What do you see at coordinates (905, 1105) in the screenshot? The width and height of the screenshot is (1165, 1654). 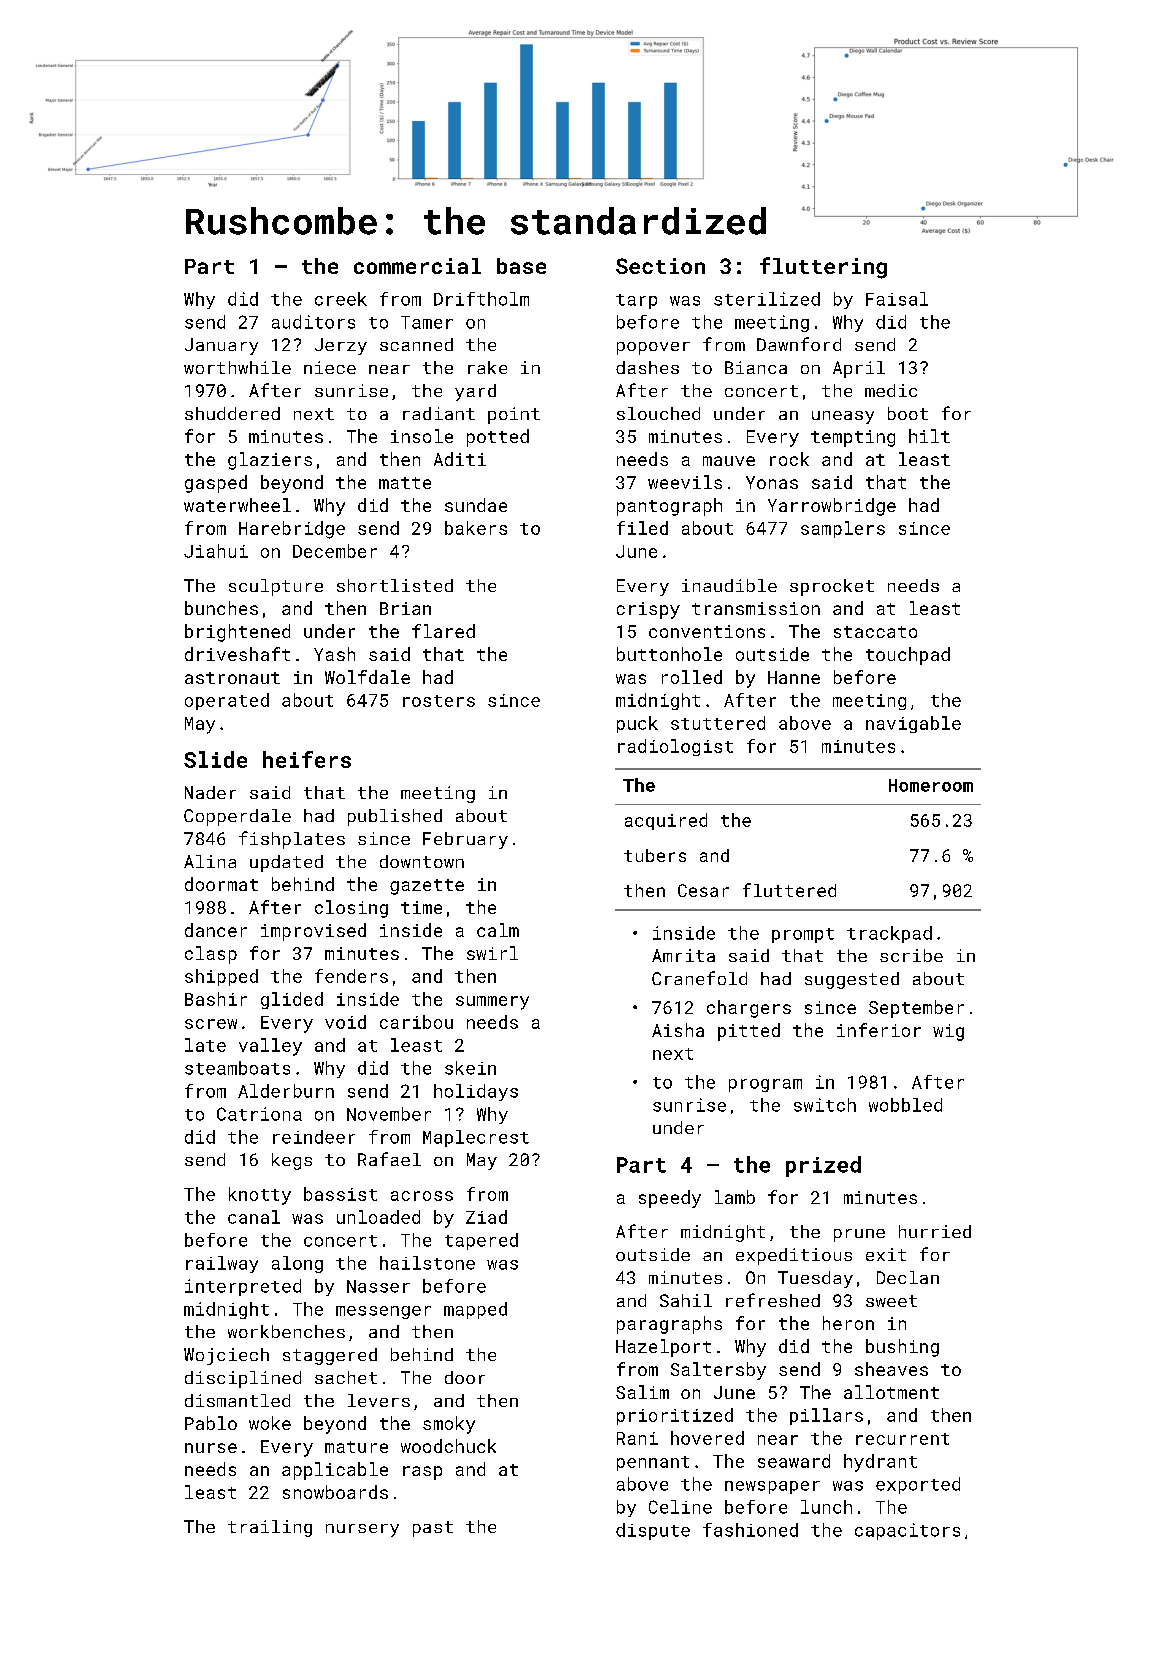 I see `wobbled` at bounding box center [905, 1105].
